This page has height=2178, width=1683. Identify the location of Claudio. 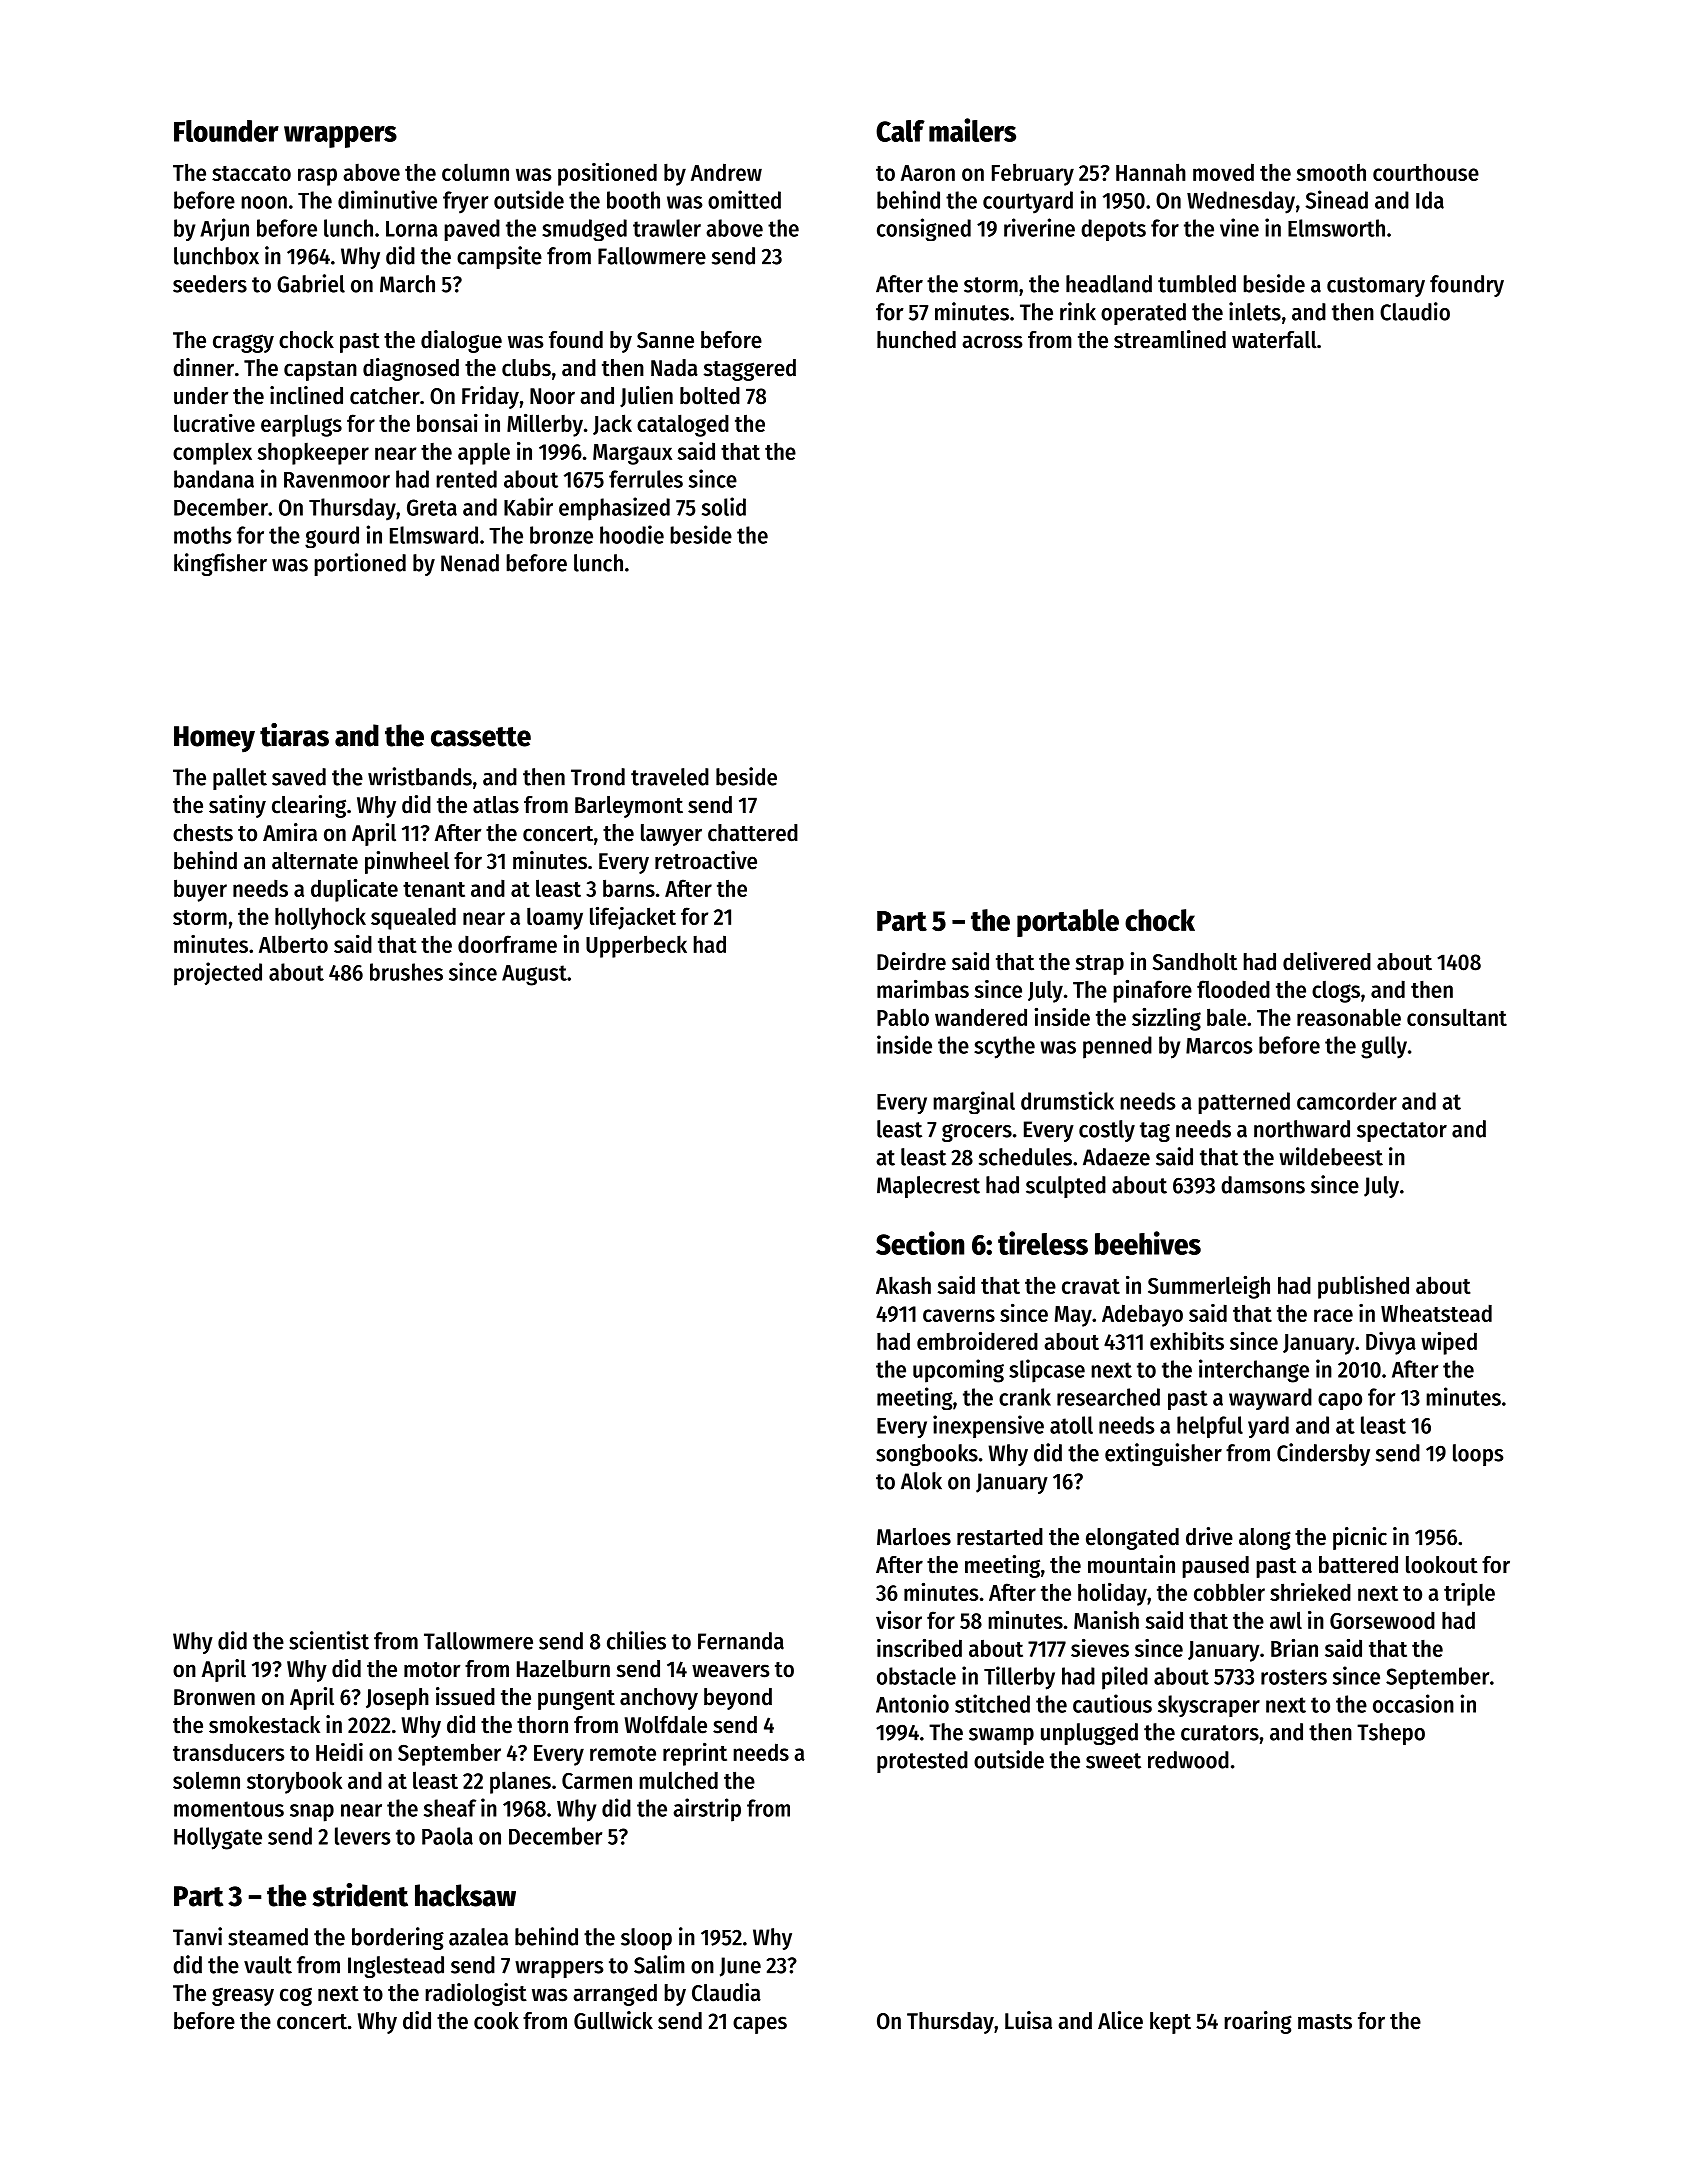
(1415, 311).
